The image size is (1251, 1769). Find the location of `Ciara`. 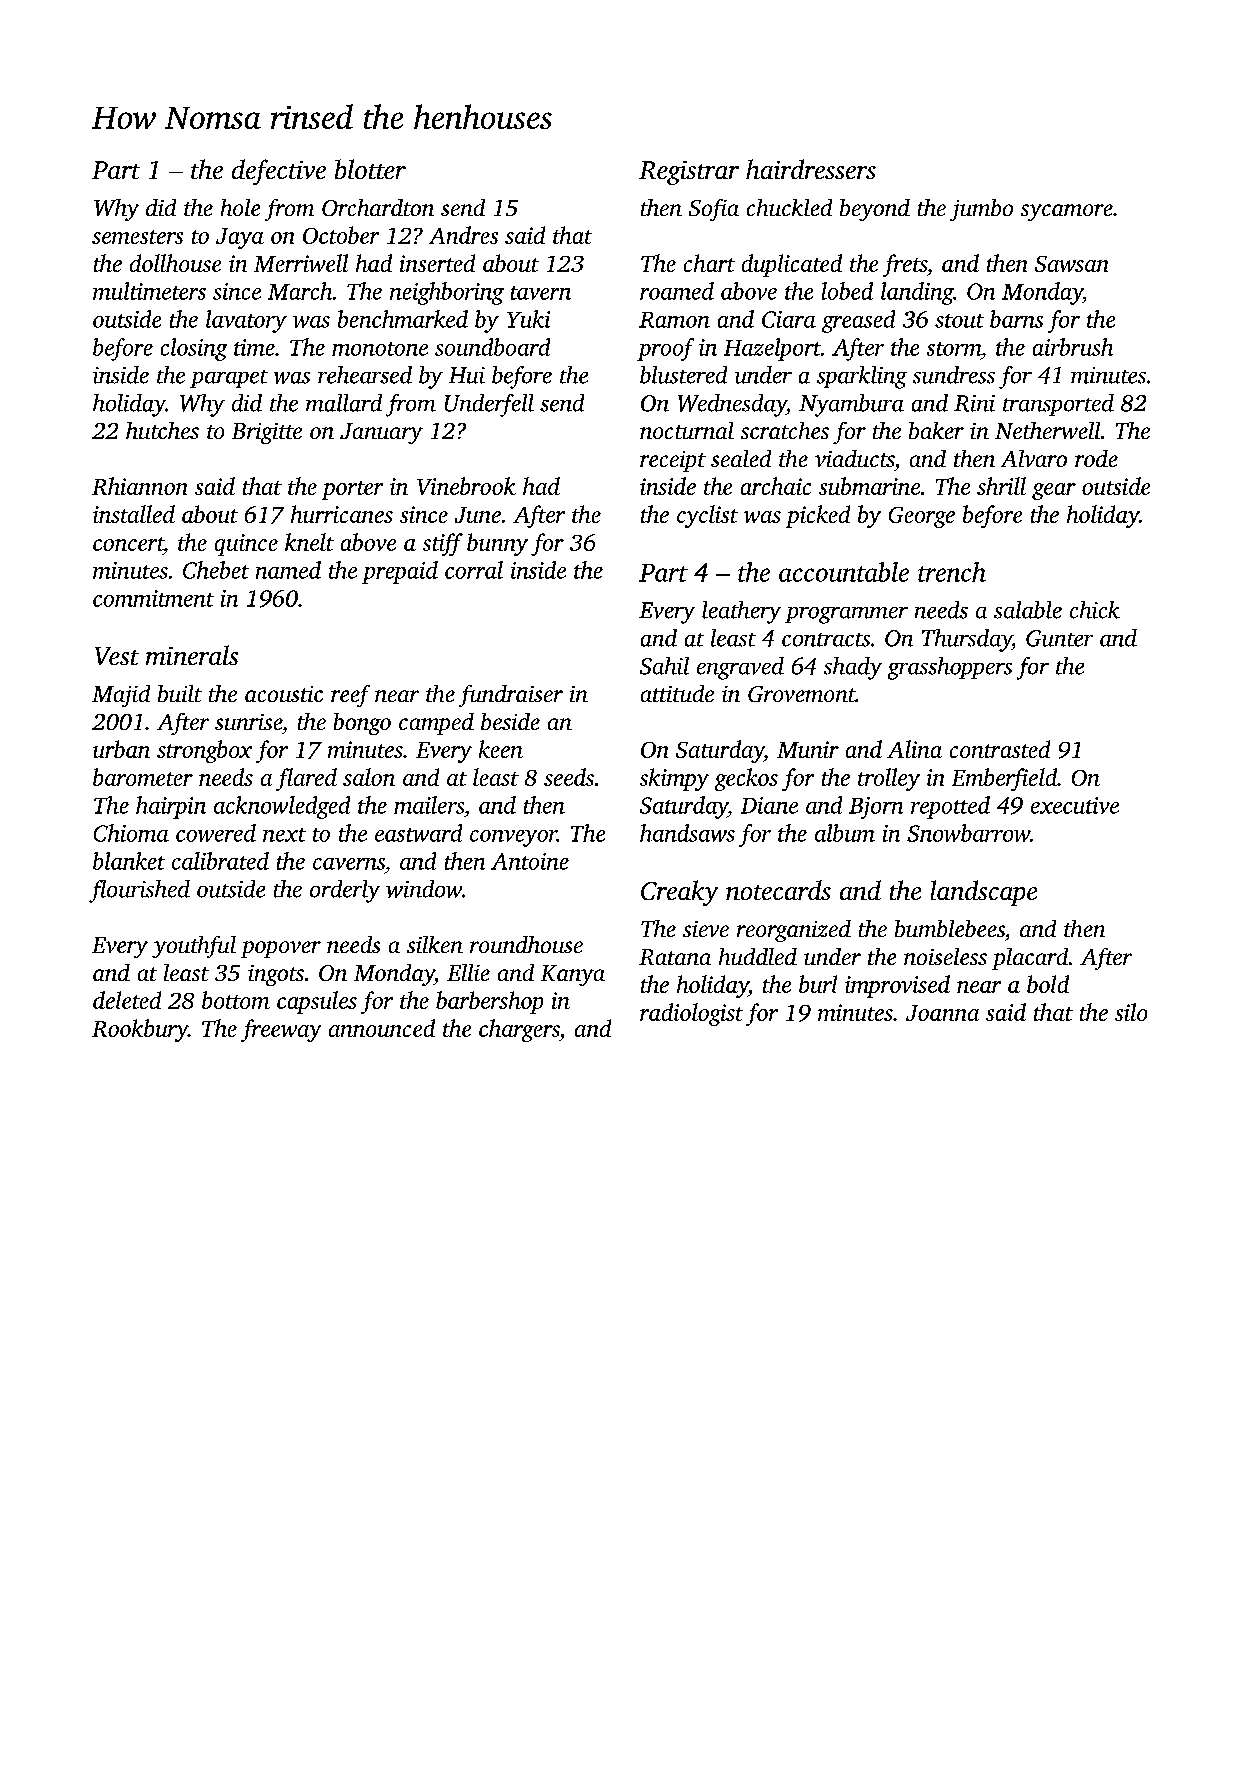

Ciara is located at coordinates (789, 319).
